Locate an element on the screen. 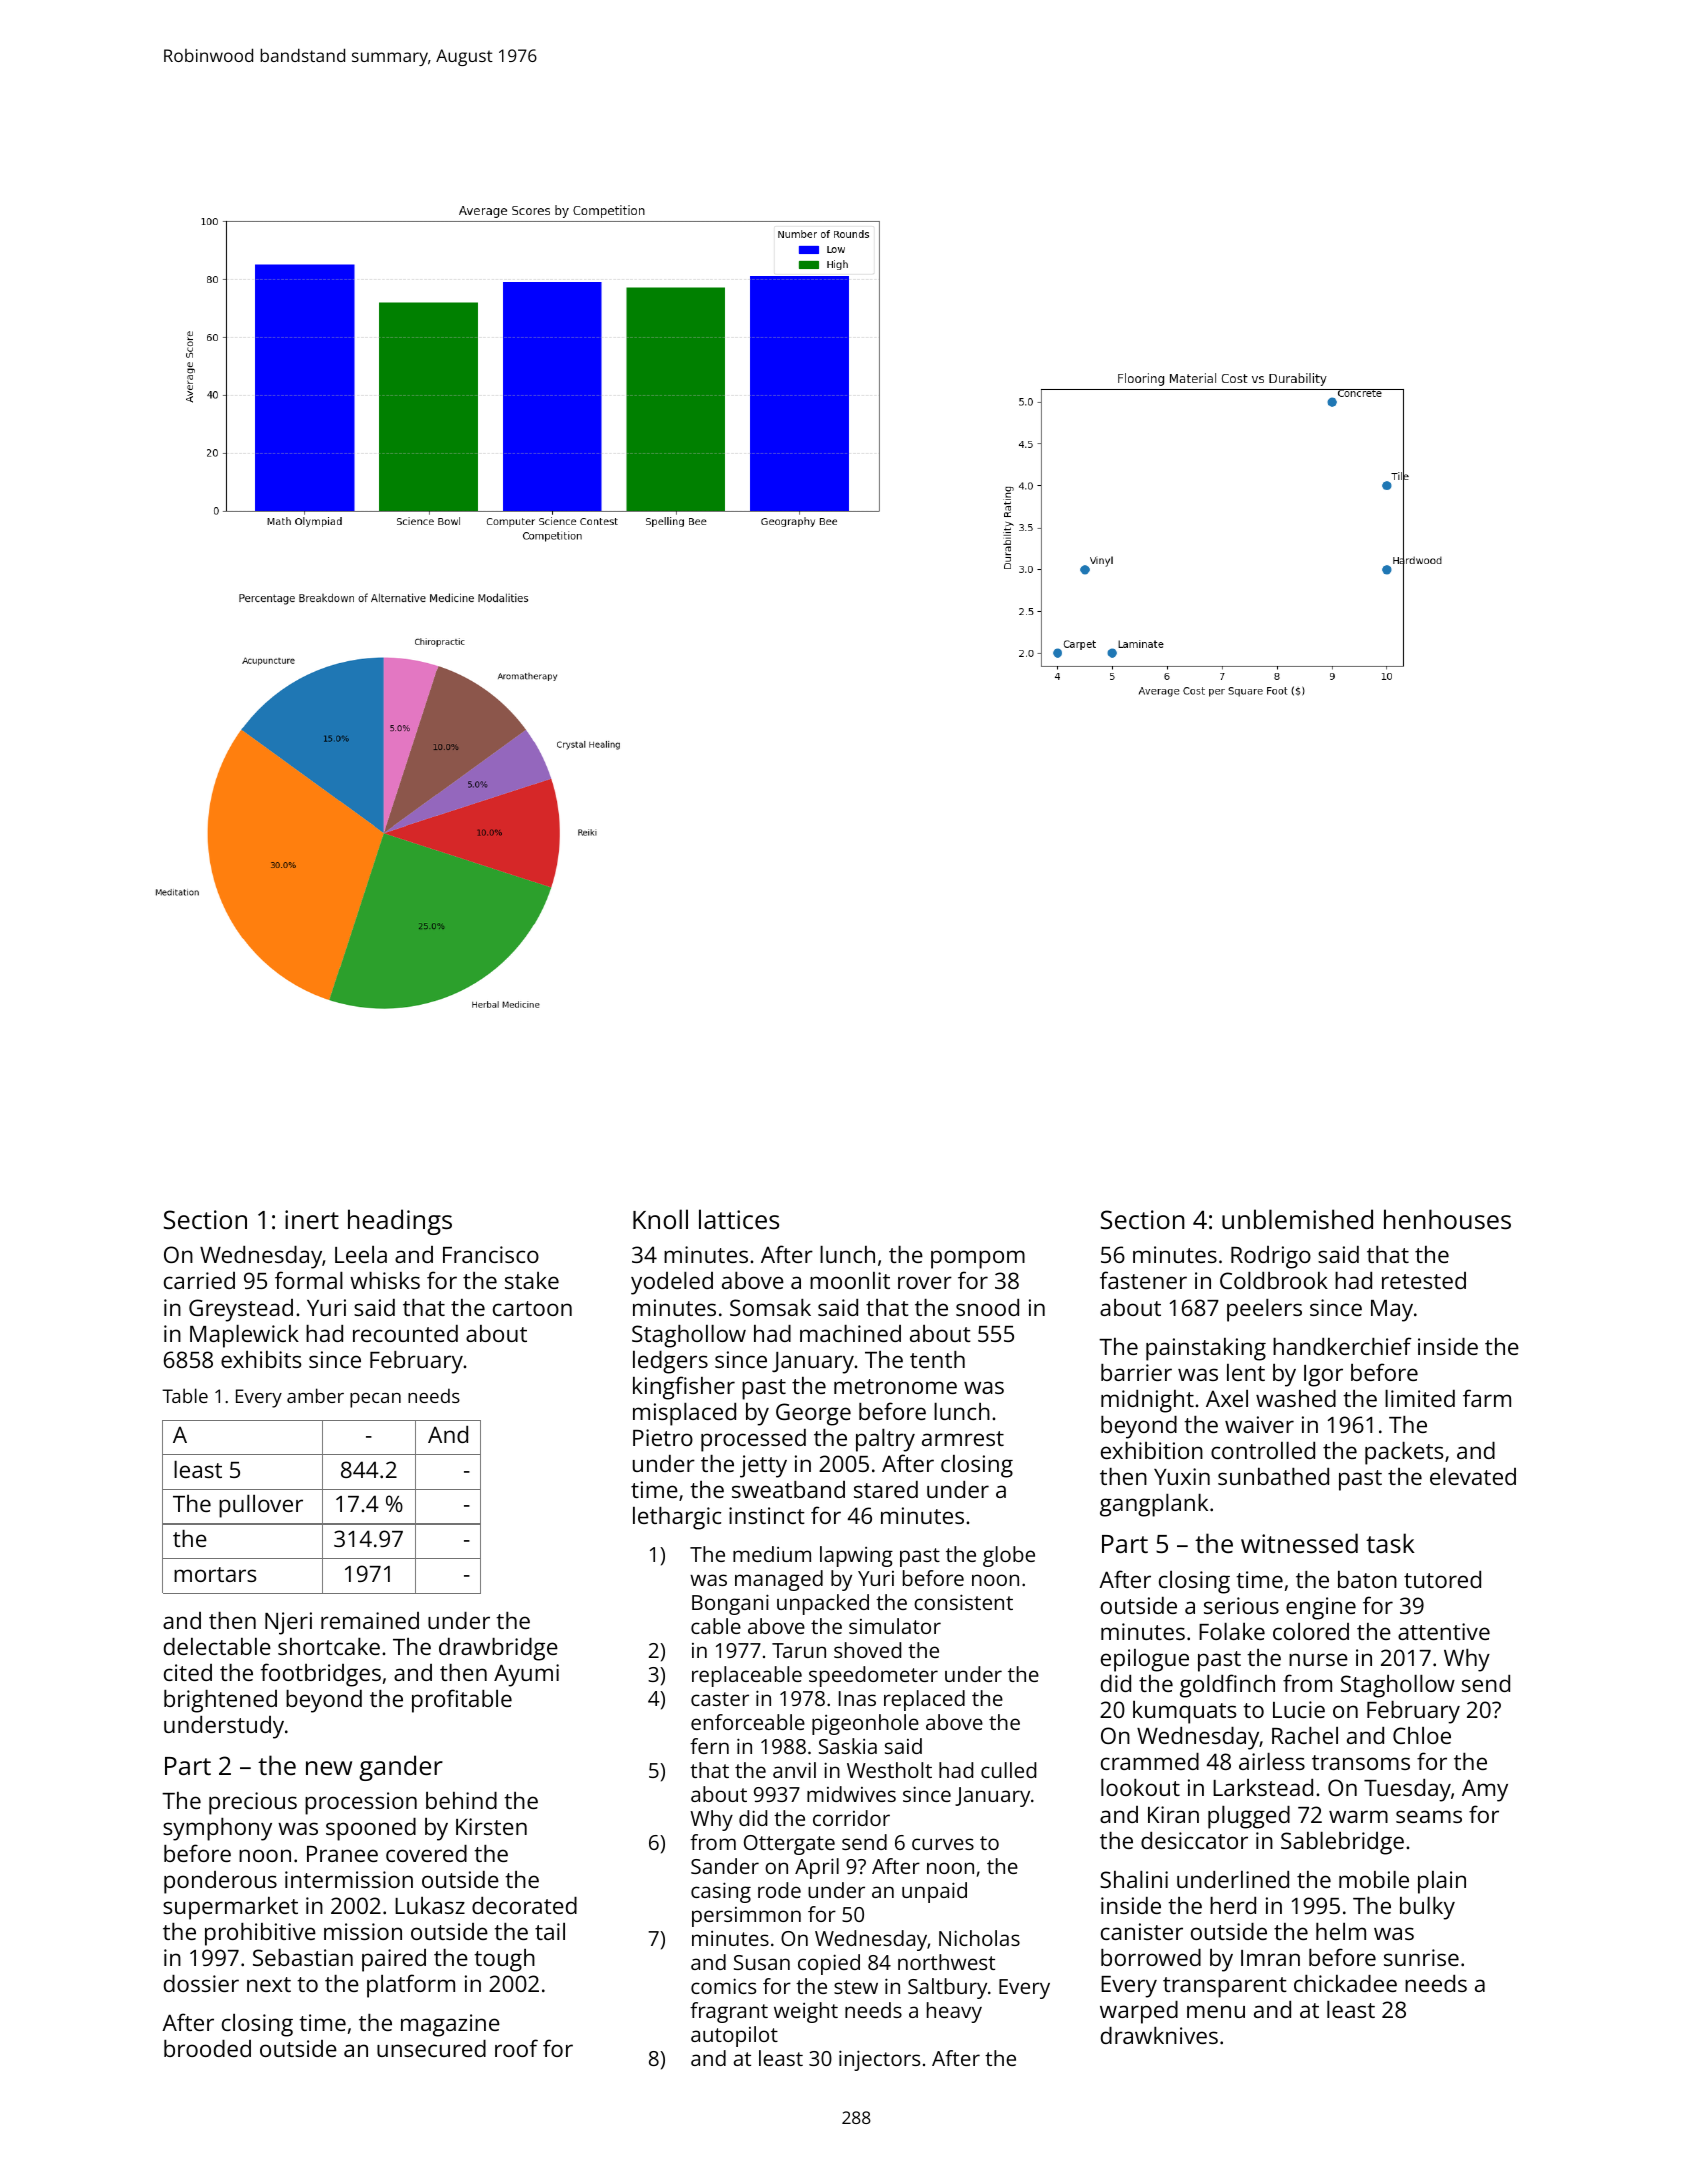  Sander is located at coordinates (725, 1866).
